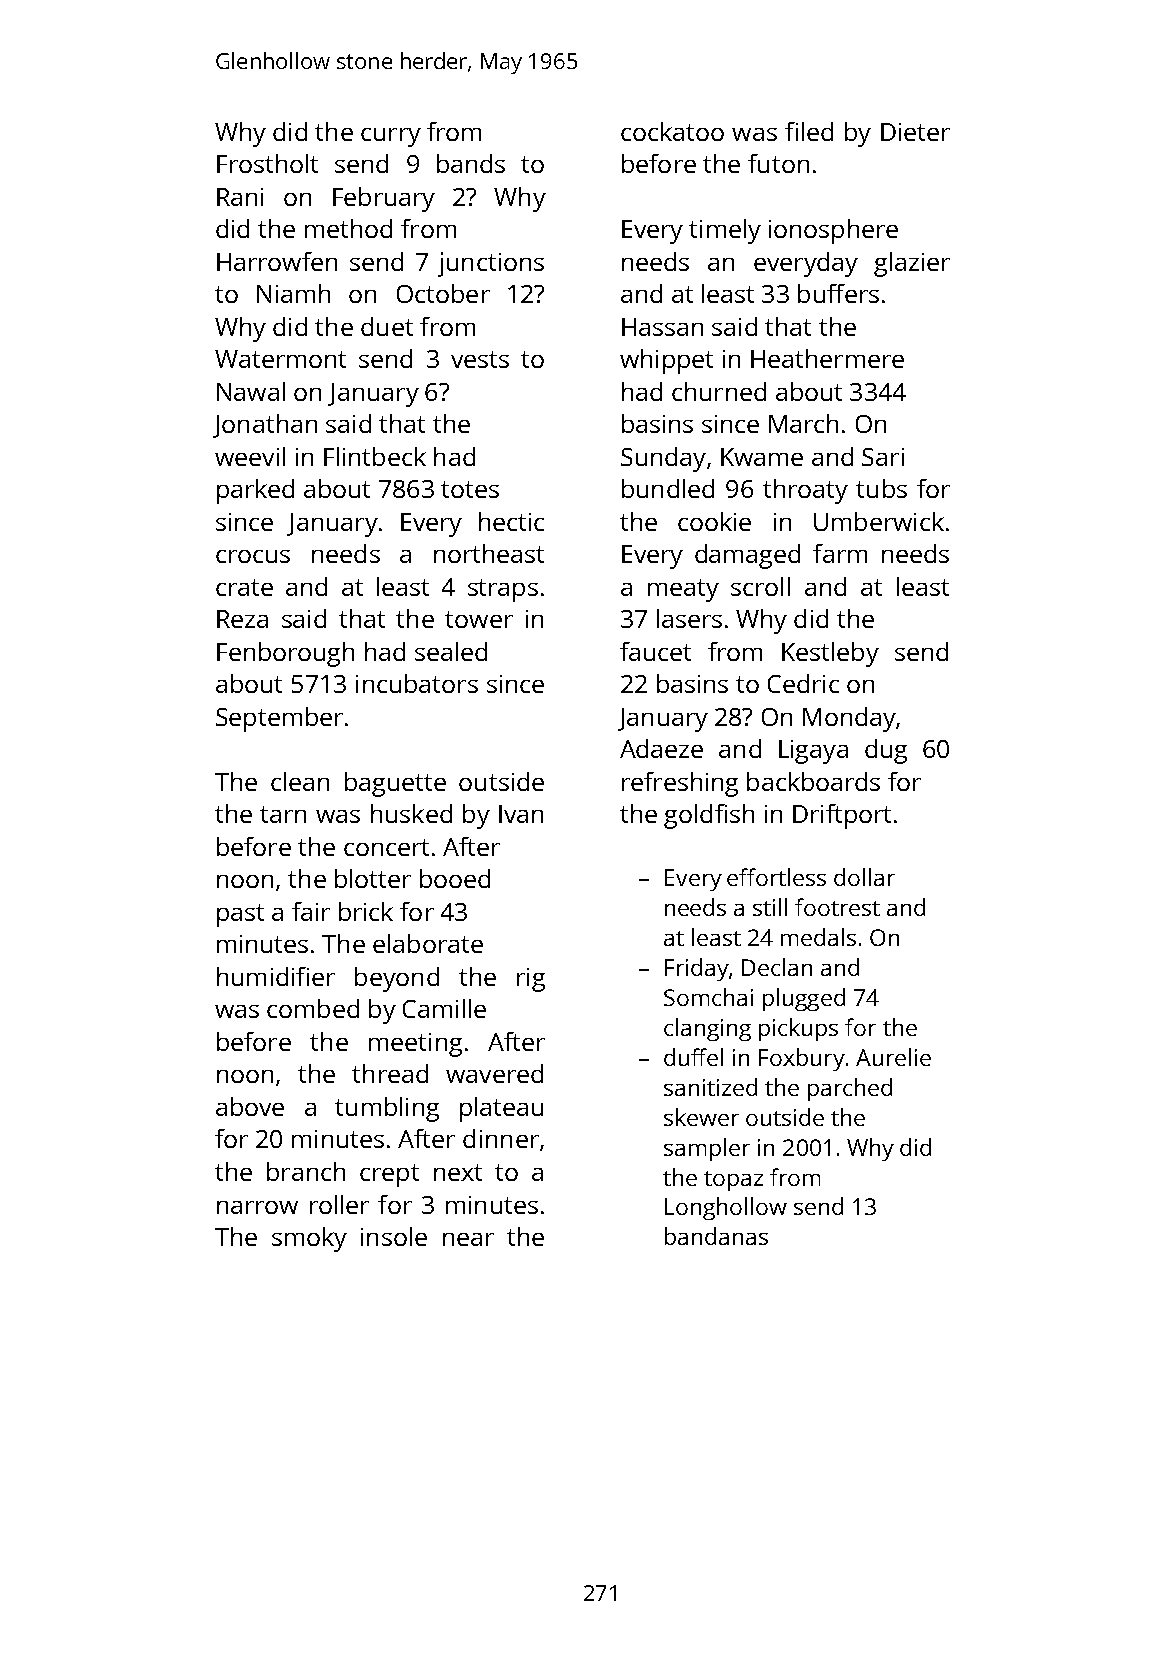  I want to click on hectic, so click(511, 521).
